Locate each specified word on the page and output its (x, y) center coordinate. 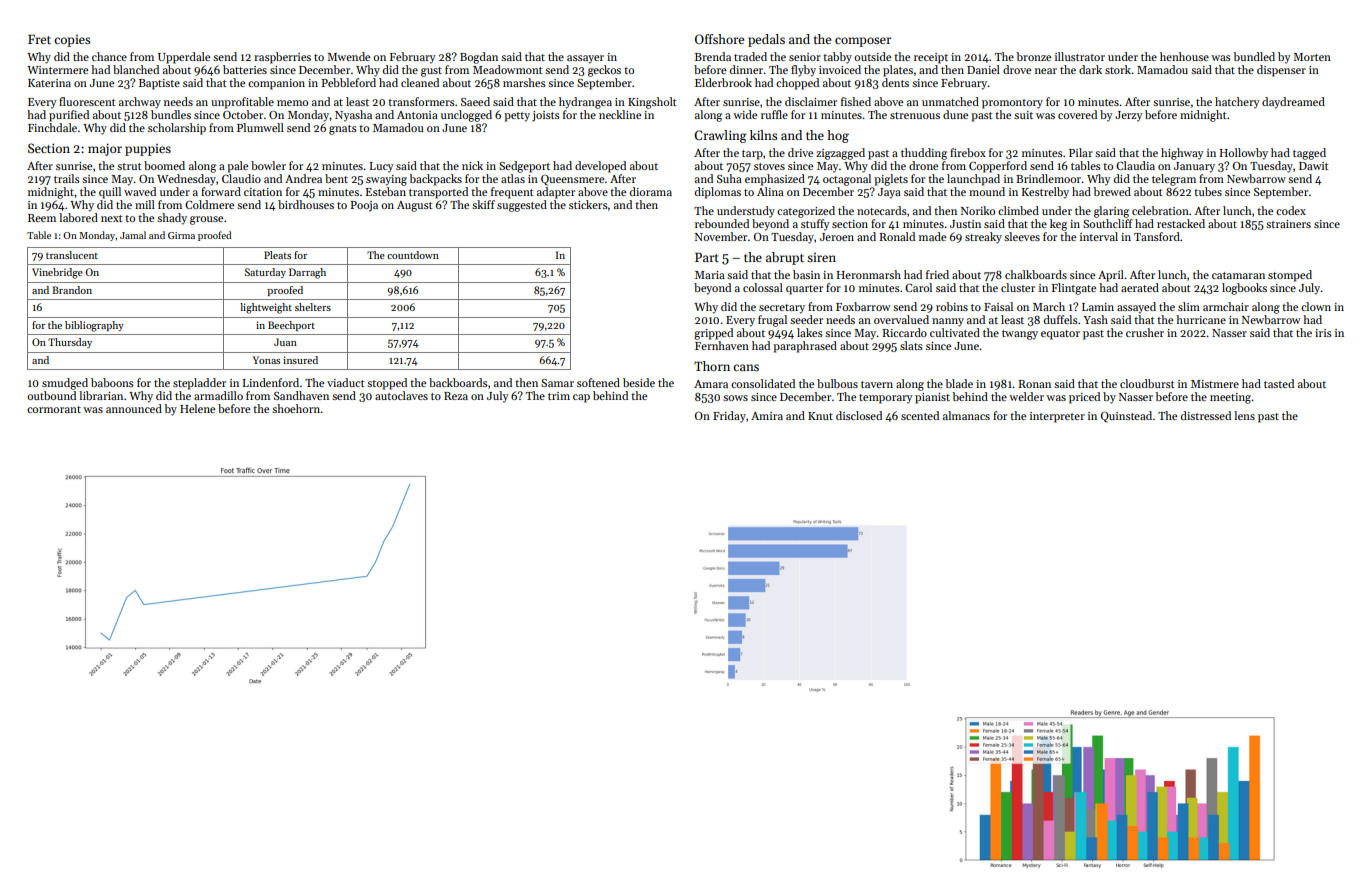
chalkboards (1036, 274)
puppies (148, 150)
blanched (136, 69)
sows (735, 398)
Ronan (1034, 384)
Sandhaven (301, 395)
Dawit (1314, 166)
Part (707, 257)
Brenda (713, 56)
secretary (782, 309)
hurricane (1201, 319)
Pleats (277, 255)
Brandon (72, 290)
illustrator (1080, 56)
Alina (770, 191)
